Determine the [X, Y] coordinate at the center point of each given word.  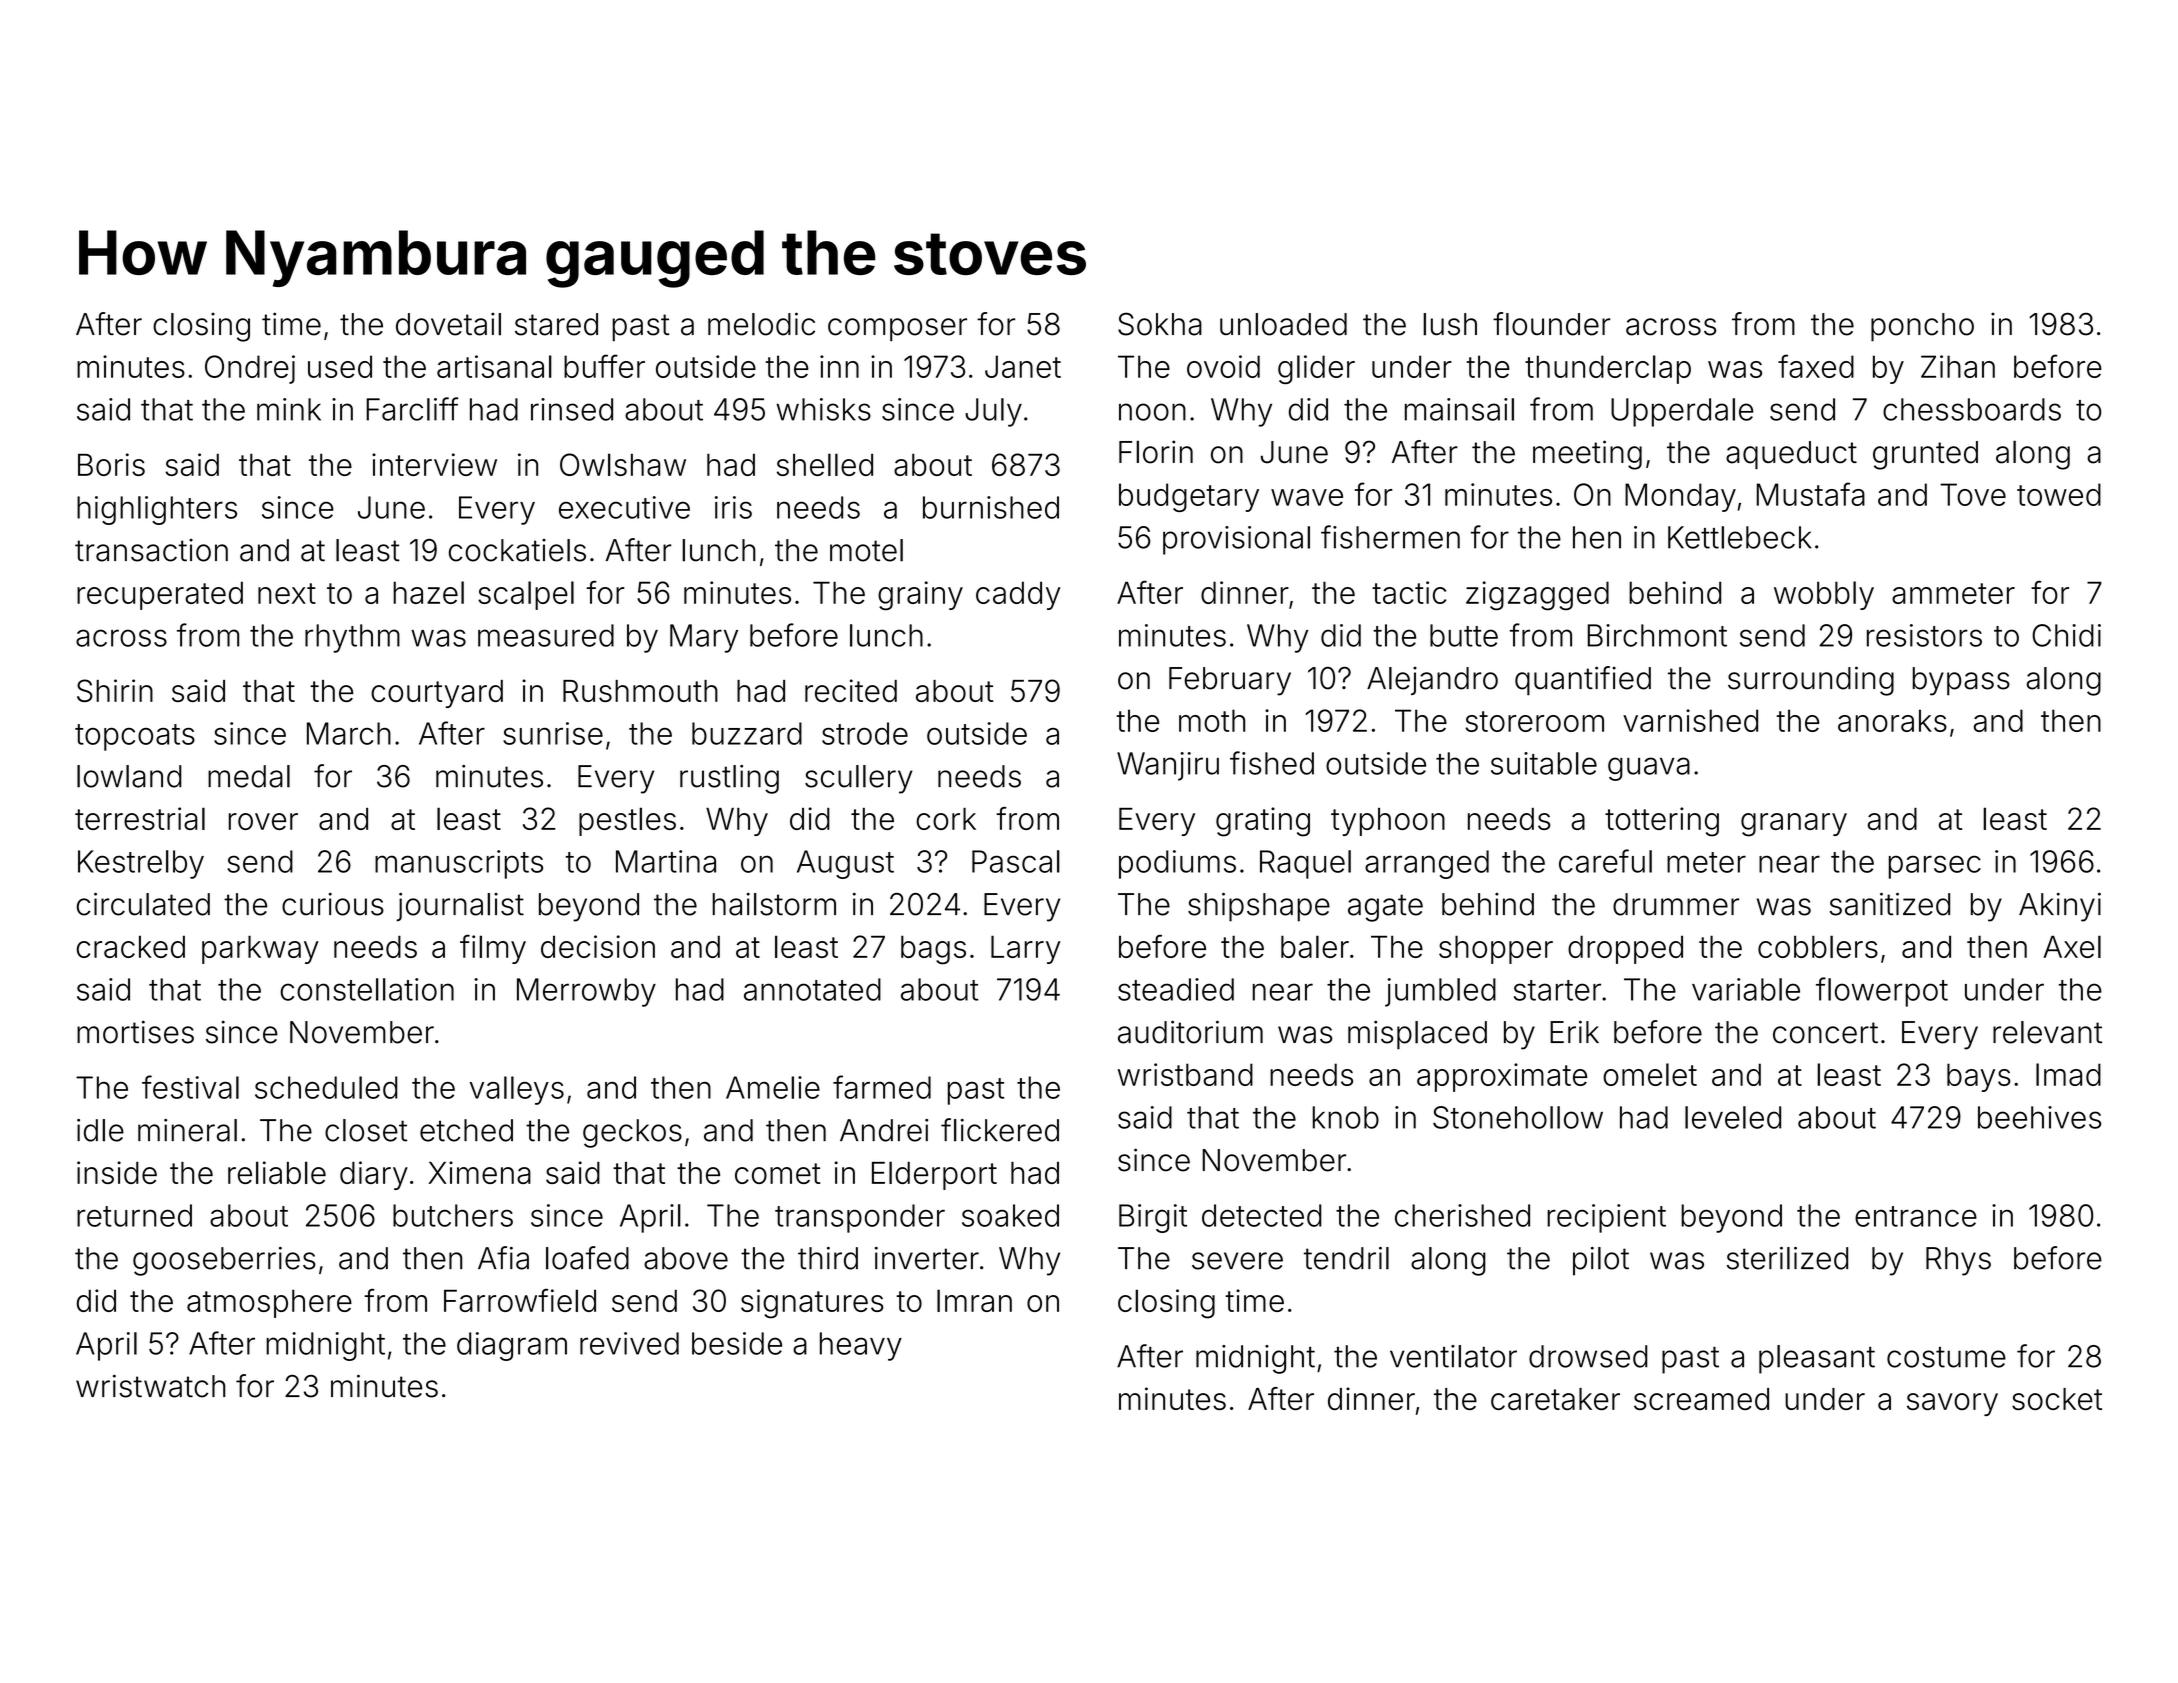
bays [1979, 1077]
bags [933, 950]
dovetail [448, 324]
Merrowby [586, 992]
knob [1346, 1117]
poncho [1922, 327]
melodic [761, 324]
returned [134, 1215]
